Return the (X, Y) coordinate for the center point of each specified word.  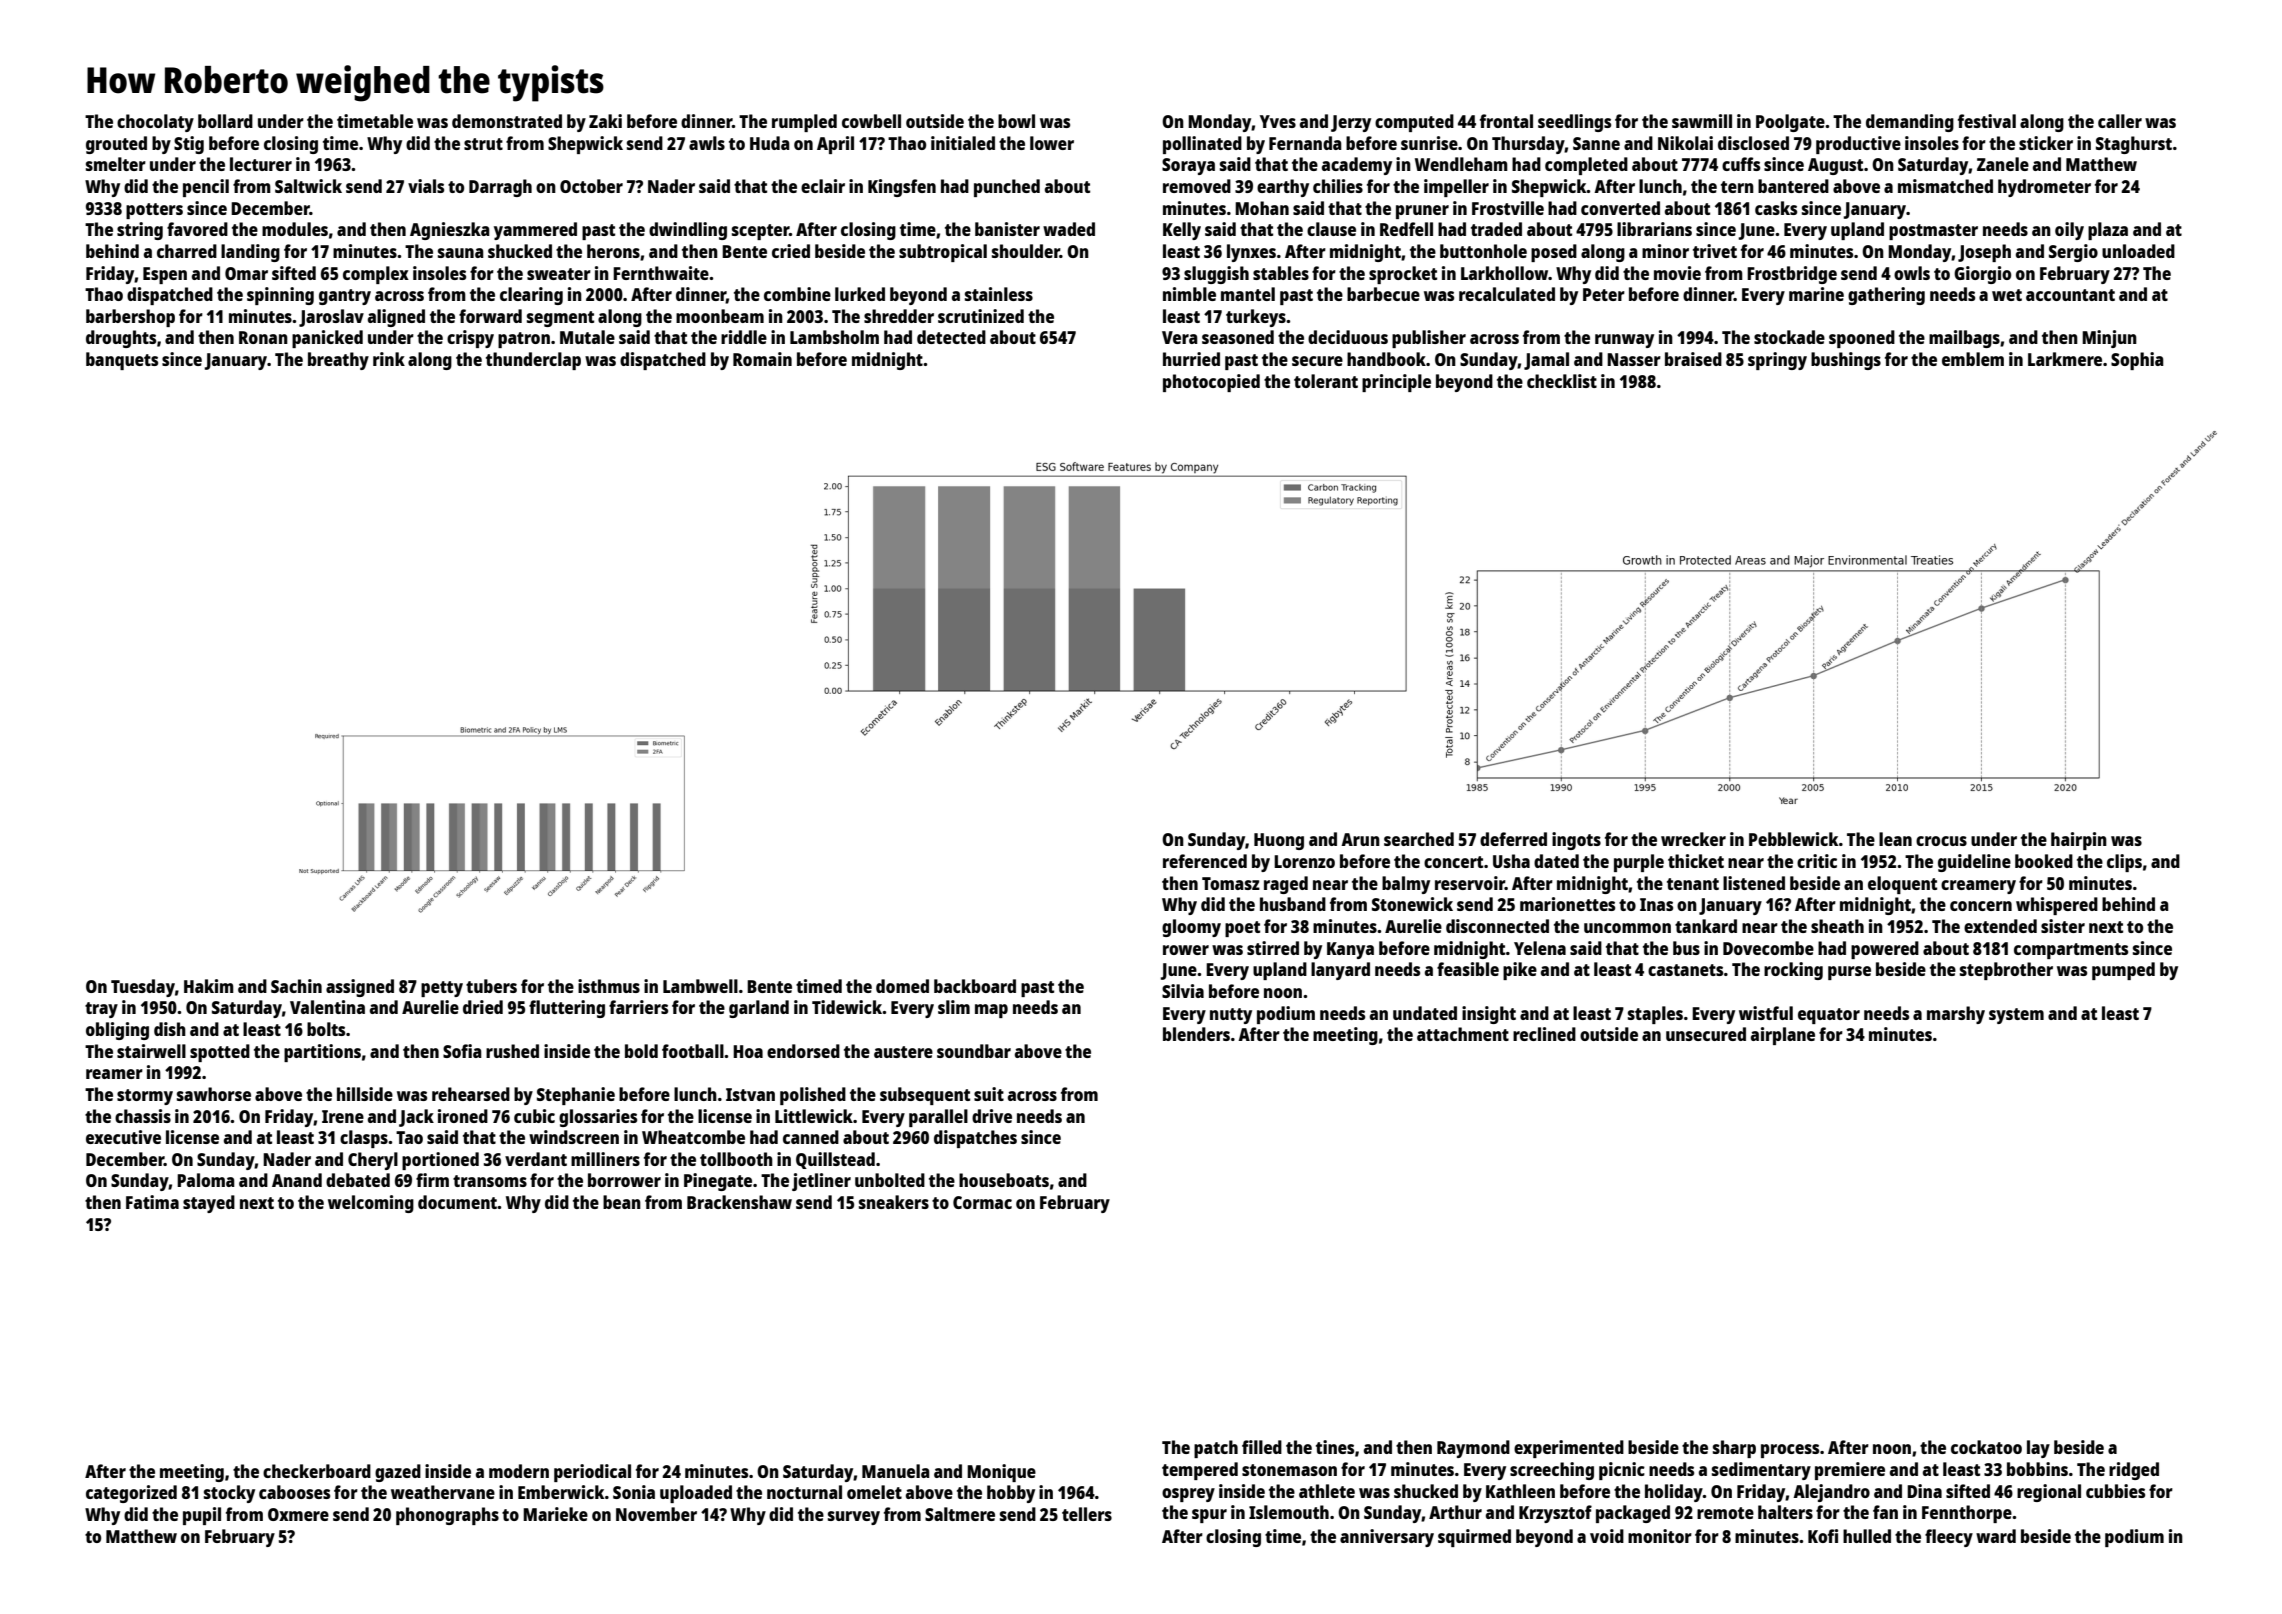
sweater (559, 274)
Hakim (209, 986)
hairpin (2079, 841)
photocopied (1211, 383)
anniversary (1387, 1538)
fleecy (1949, 1538)
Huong (1279, 841)
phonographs (447, 1516)
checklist (1562, 381)
